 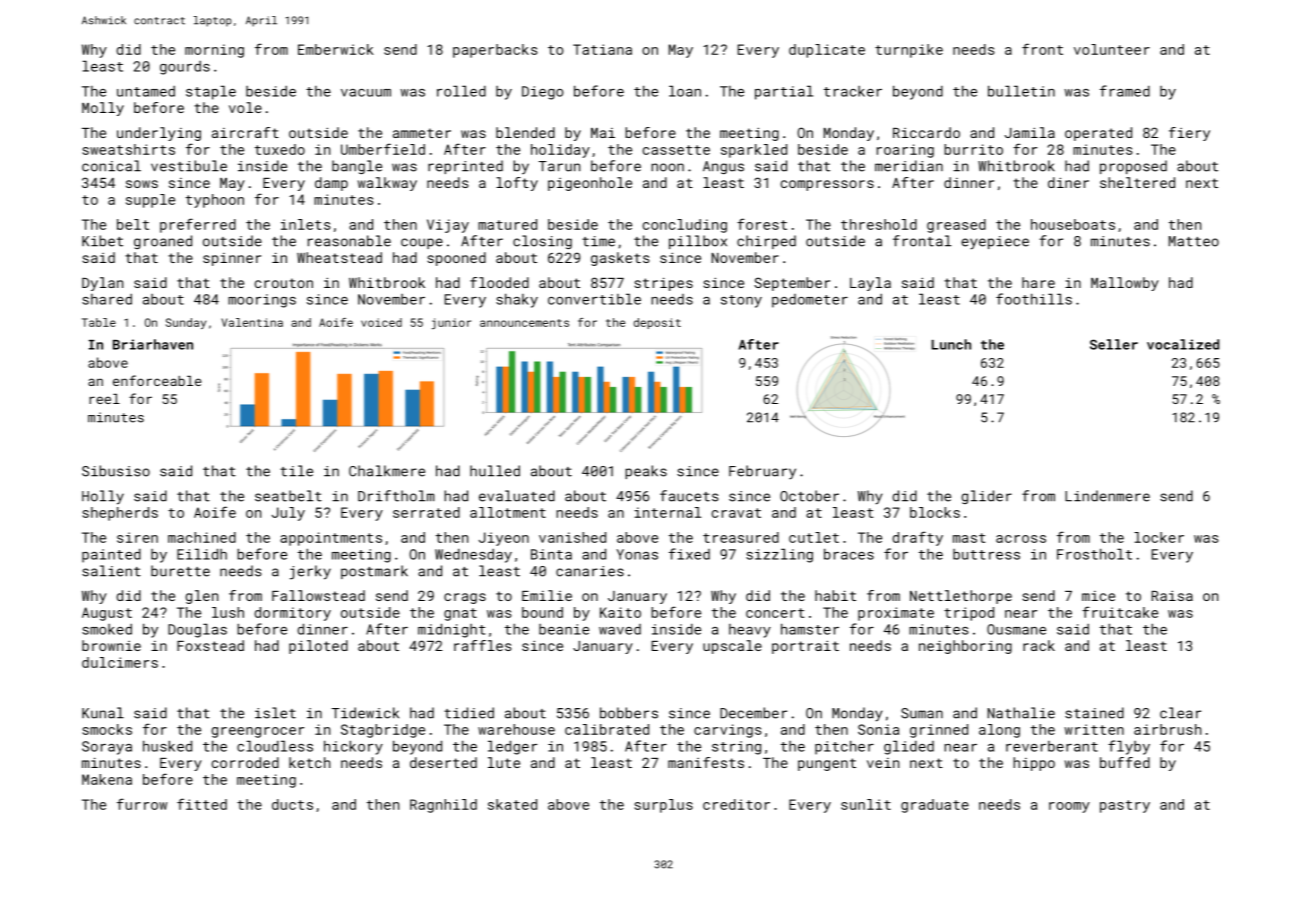 What do you see at coordinates (258, 732) in the screenshot?
I see `greengrocer` at bounding box center [258, 732].
